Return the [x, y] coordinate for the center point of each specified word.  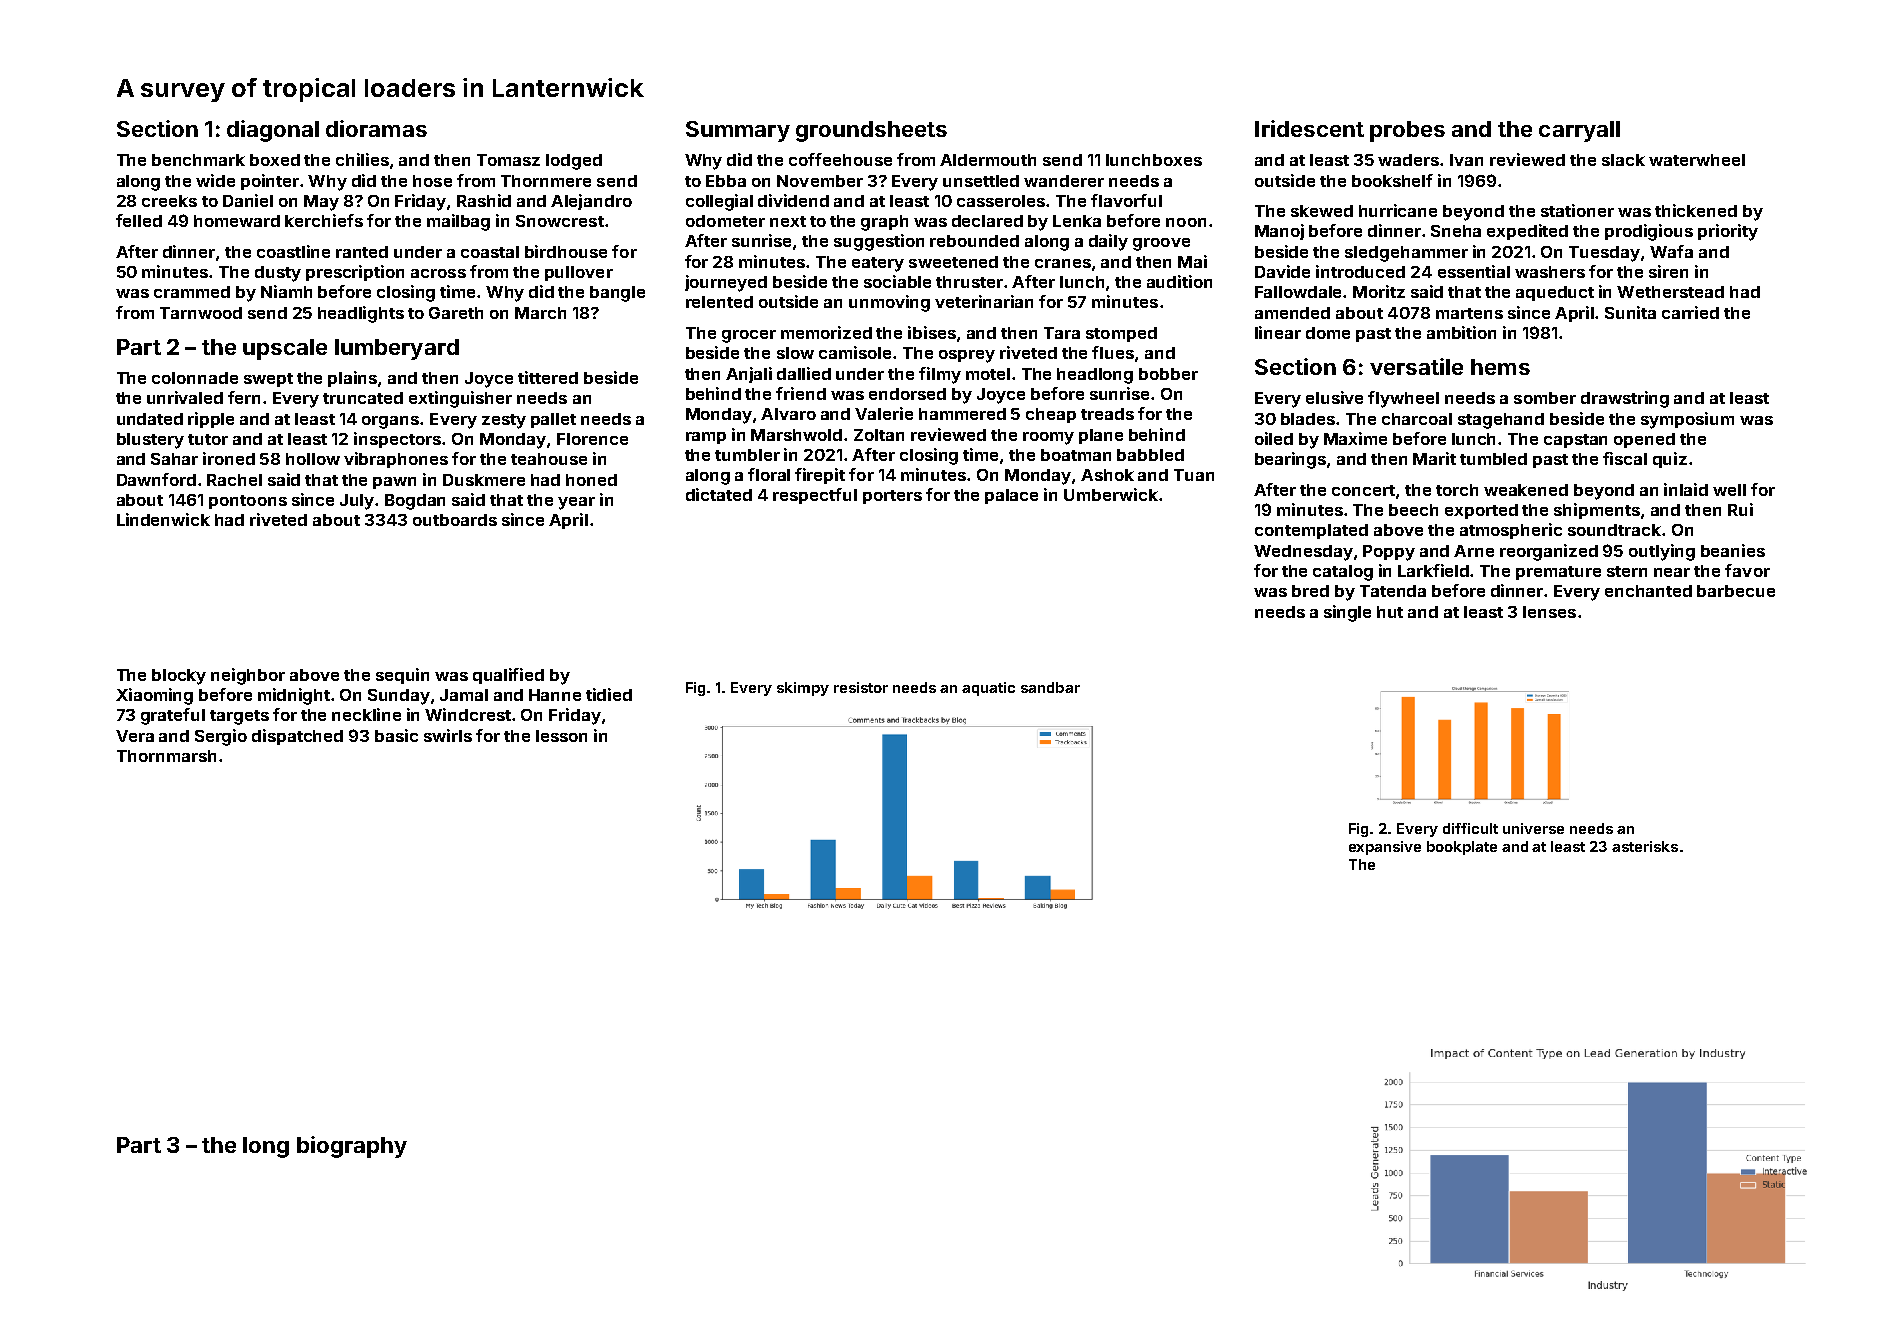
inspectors [398, 440]
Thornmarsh [166, 756]
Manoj [1279, 232]
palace [1011, 496]
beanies [1733, 550]
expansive [1385, 848]
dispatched [297, 737]
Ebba [726, 181]
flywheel [1403, 399]
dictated [719, 494]
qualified [508, 676]
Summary [738, 131]
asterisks [1645, 846]
